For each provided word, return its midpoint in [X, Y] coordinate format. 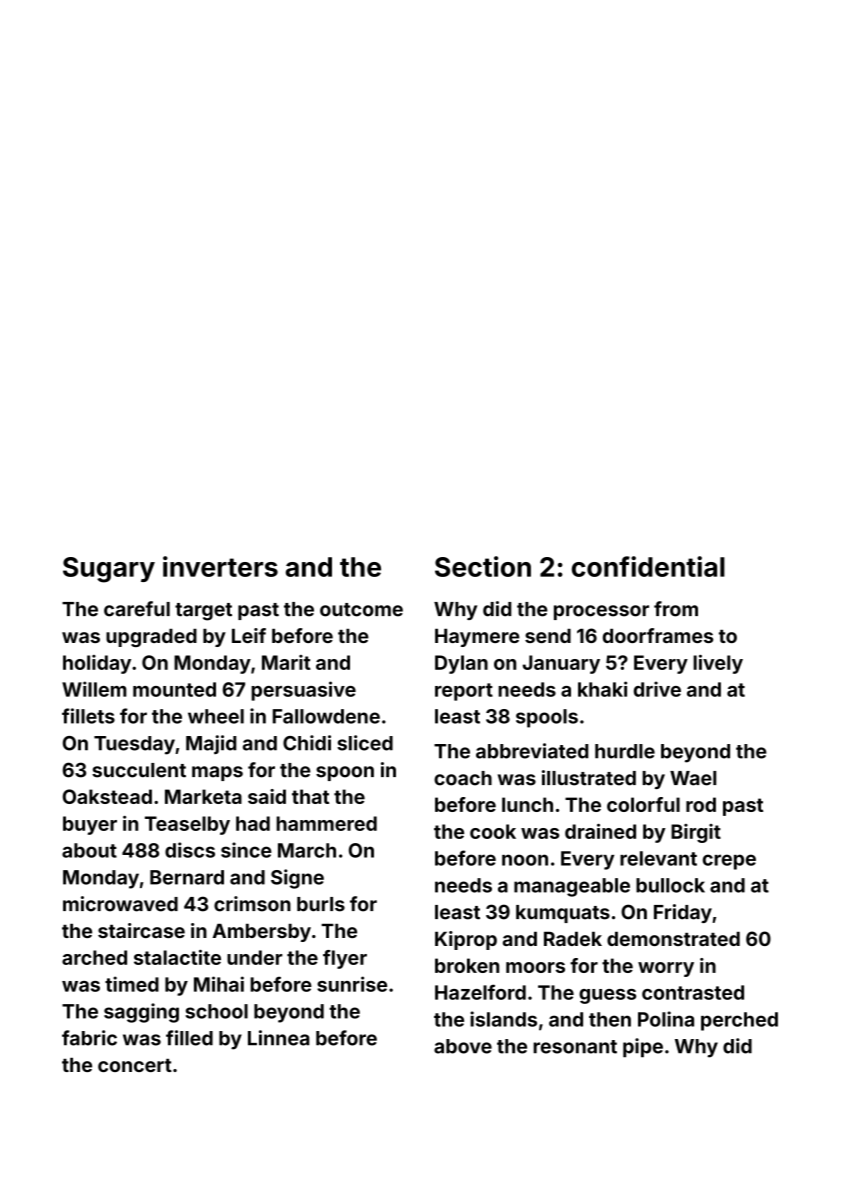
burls [321, 904]
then [610, 1019]
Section [483, 566]
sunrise [352, 984]
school [216, 1011]
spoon [345, 773]
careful [137, 609]
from [676, 609]
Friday [683, 913]
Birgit [696, 833]
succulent [139, 770]
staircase [141, 930]
